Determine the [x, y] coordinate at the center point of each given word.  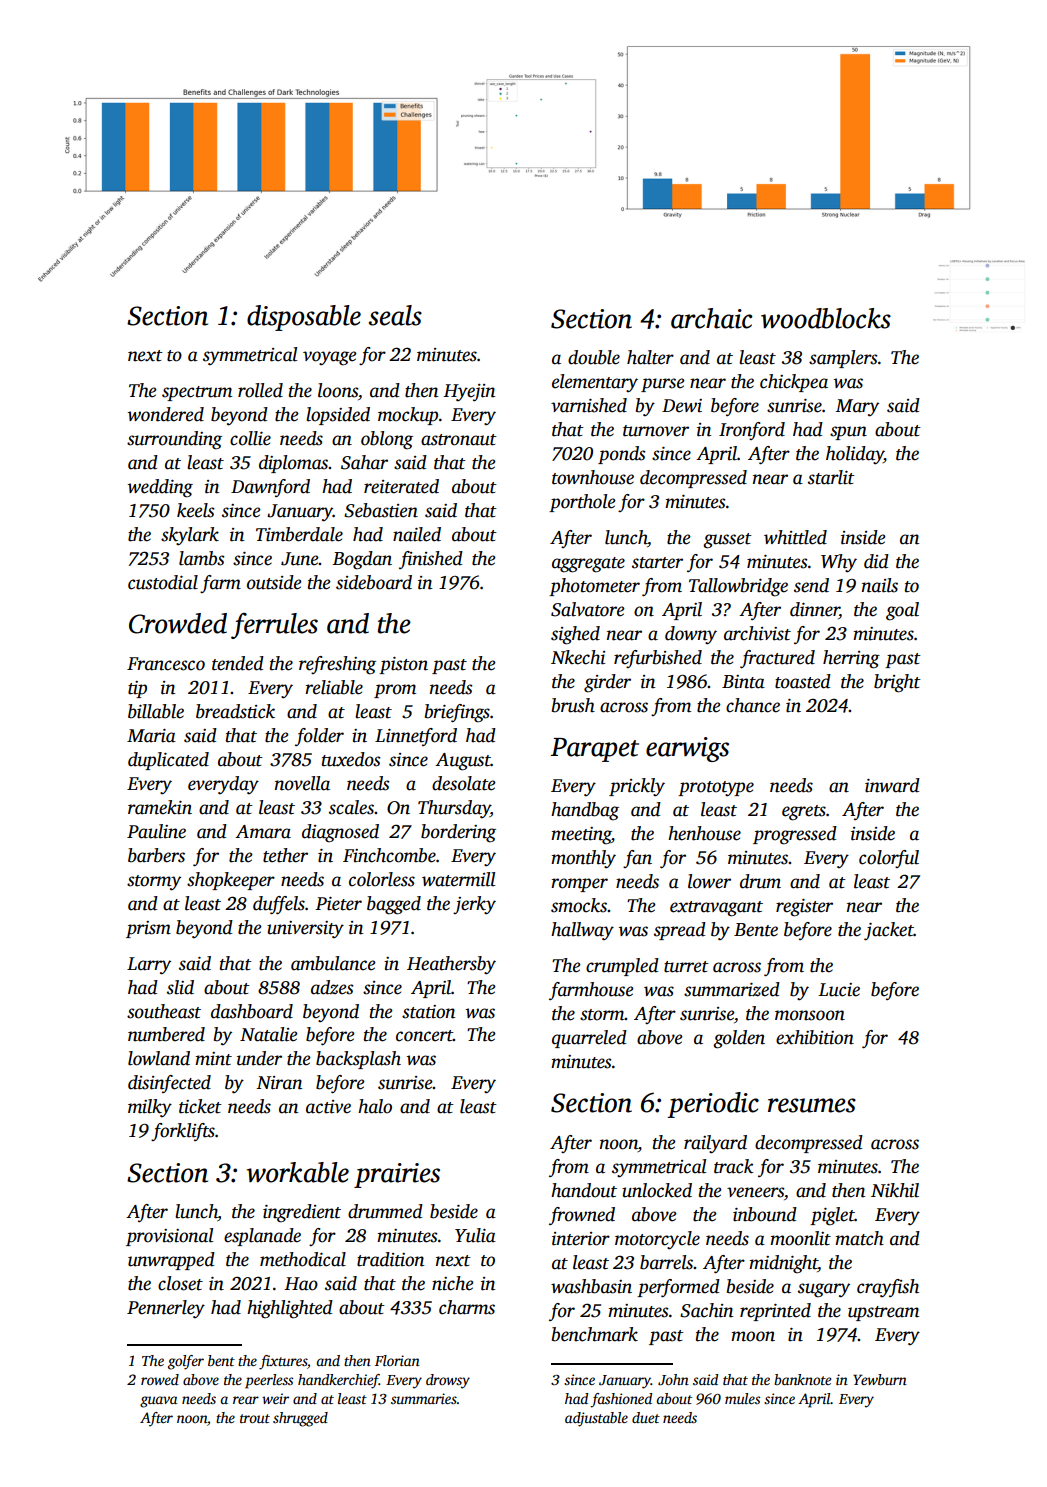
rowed [160, 1379]
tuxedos [351, 759]
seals [395, 315]
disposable [304, 318]
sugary [824, 1290]
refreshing [337, 665]
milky [150, 1108]
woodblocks [826, 318]
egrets [804, 813]
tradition [390, 1259]
